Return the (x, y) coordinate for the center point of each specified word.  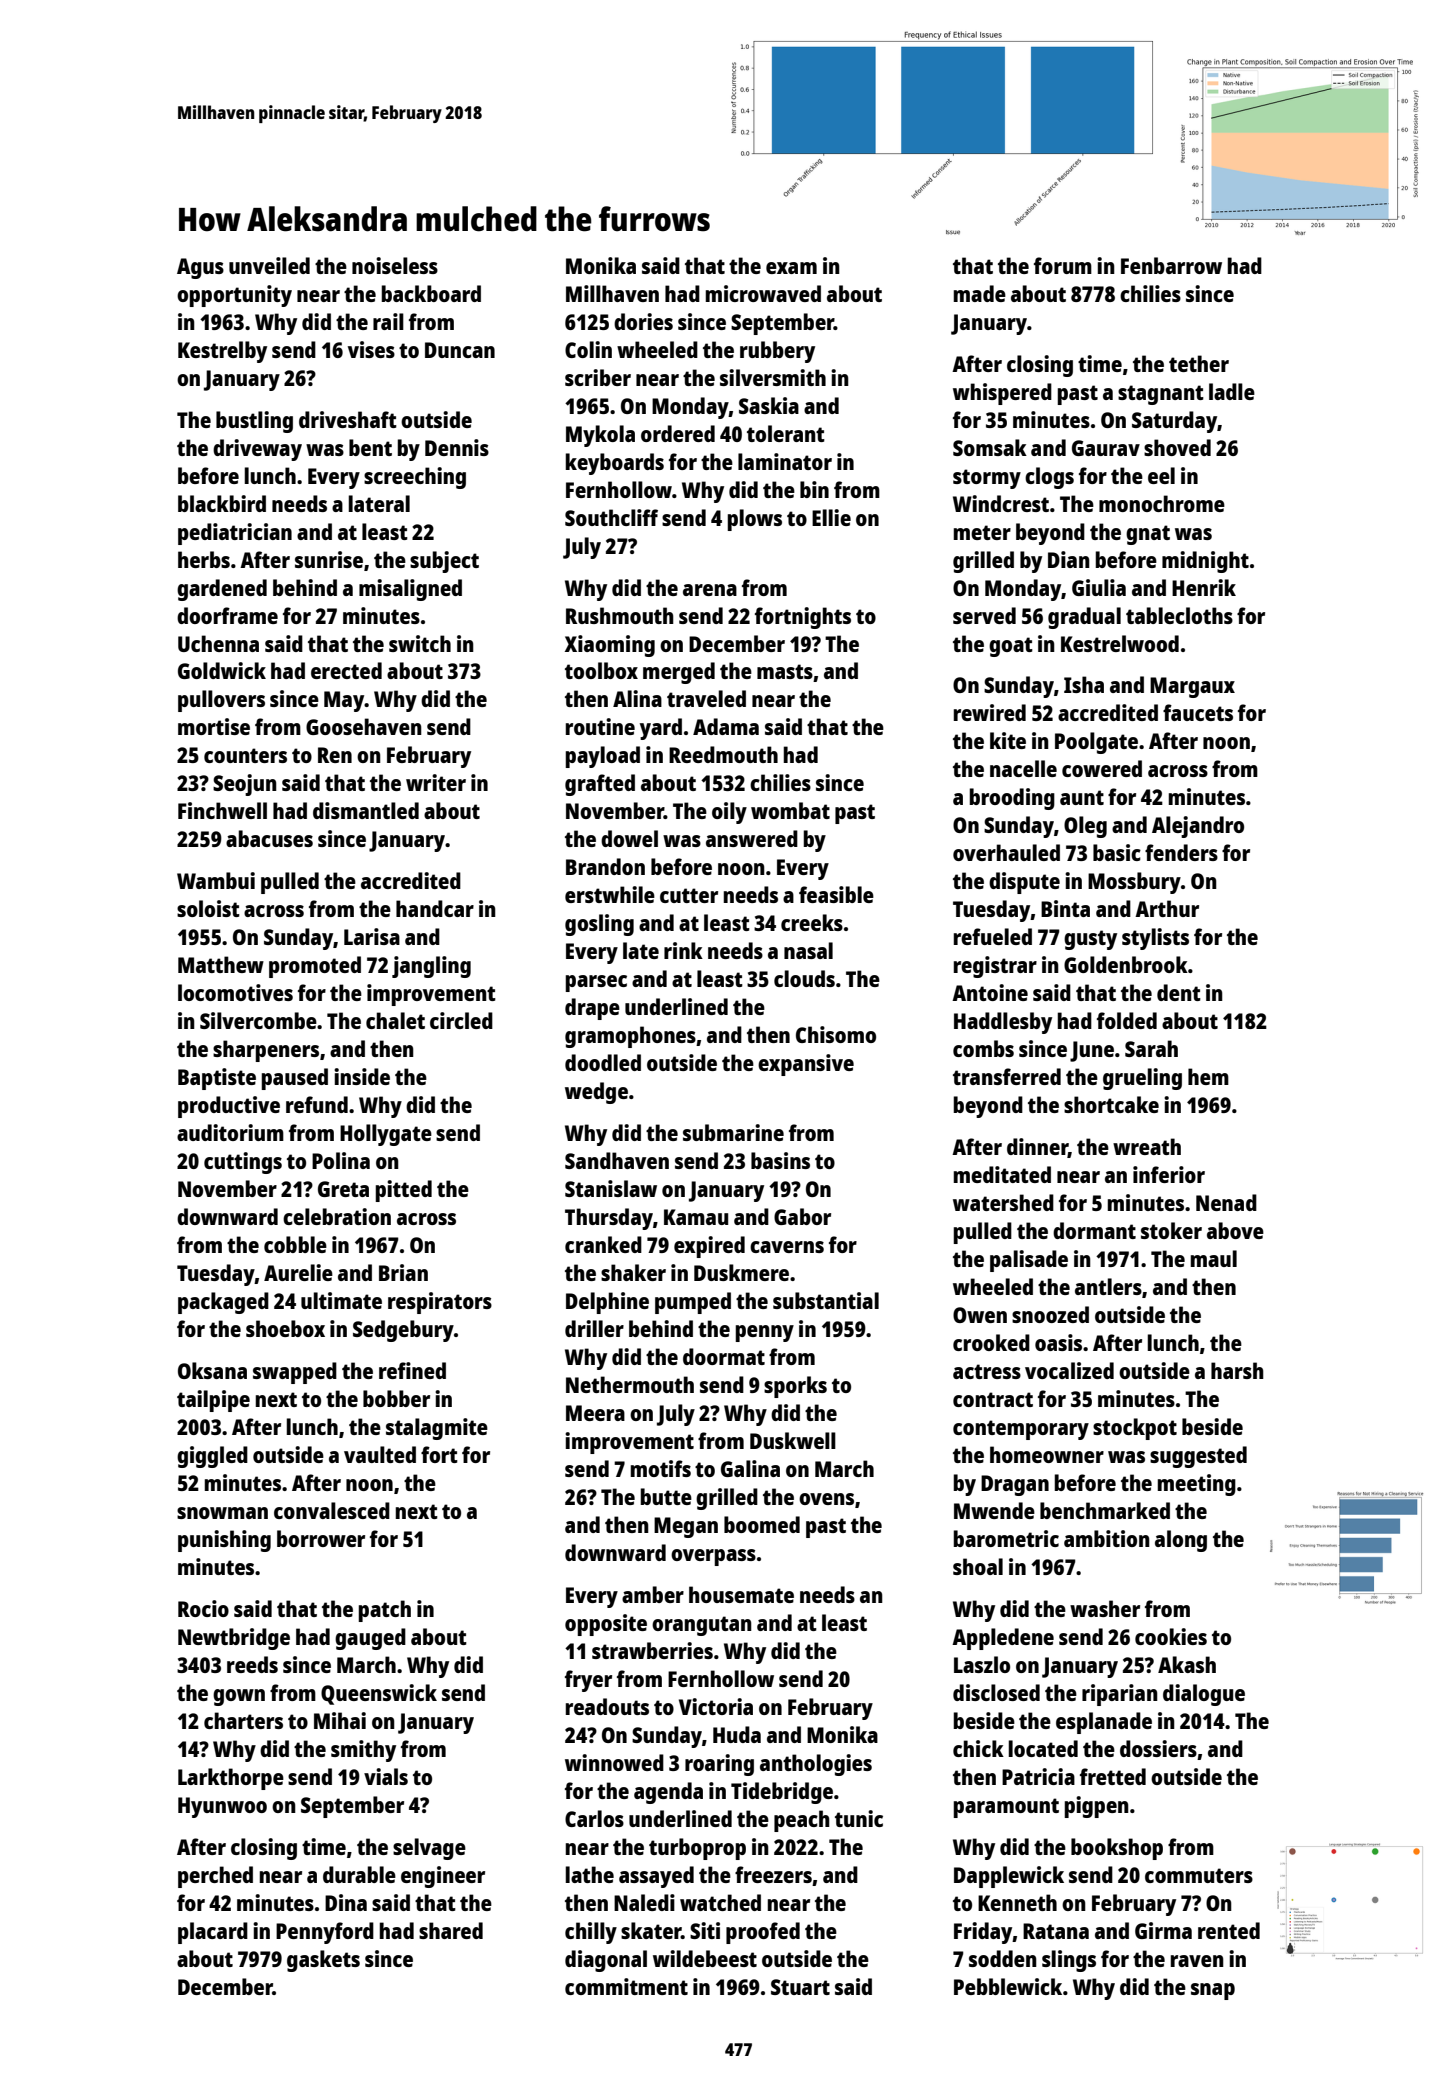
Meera (595, 1413)
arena (710, 590)
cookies (1171, 1636)
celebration (337, 1216)
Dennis (457, 447)
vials (386, 1776)
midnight (1205, 562)
